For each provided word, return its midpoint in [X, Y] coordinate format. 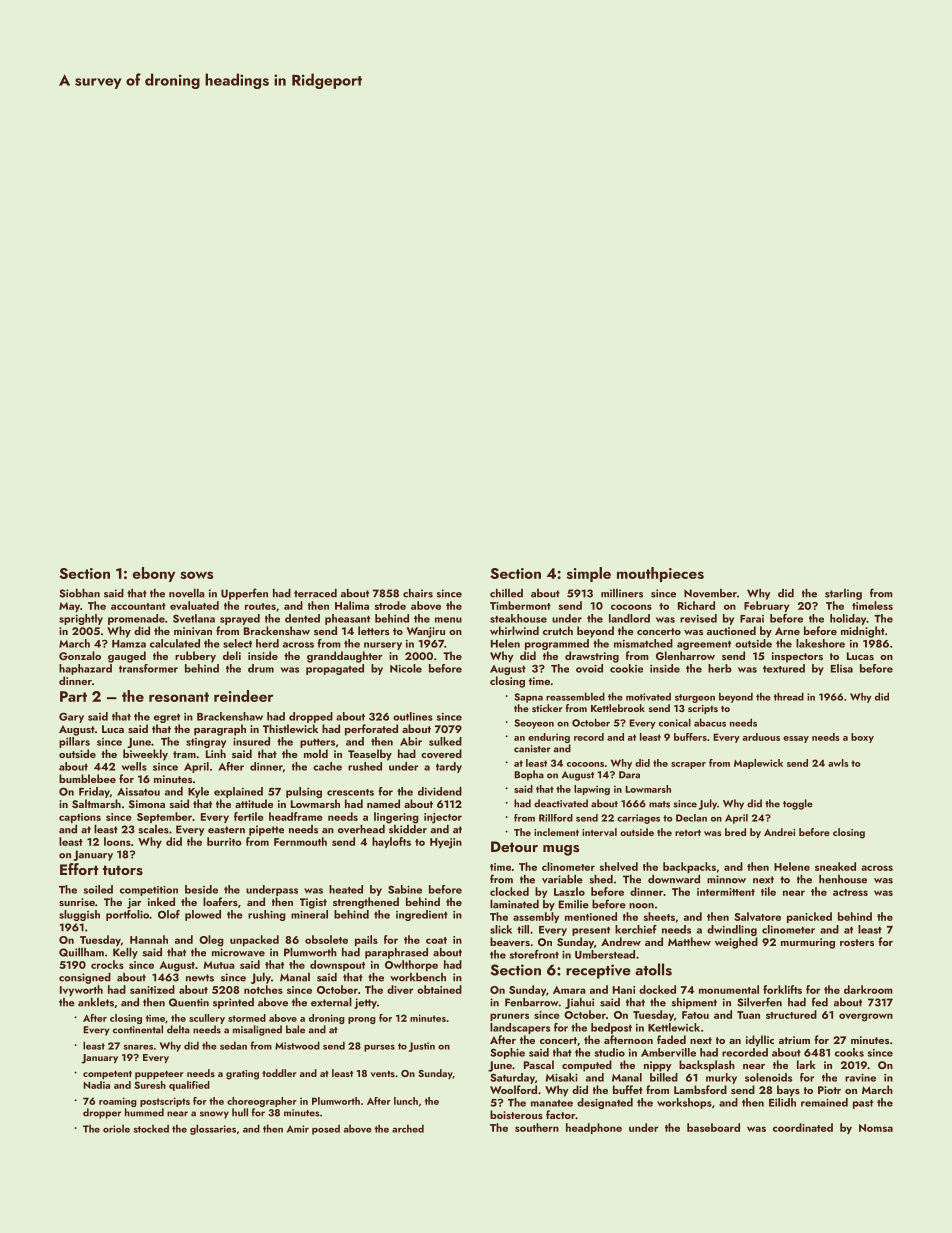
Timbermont [520, 605]
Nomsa [876, 1128]
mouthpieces [660, 574]
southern [537, 1127]
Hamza [129, 644]
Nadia [96, 1085]
